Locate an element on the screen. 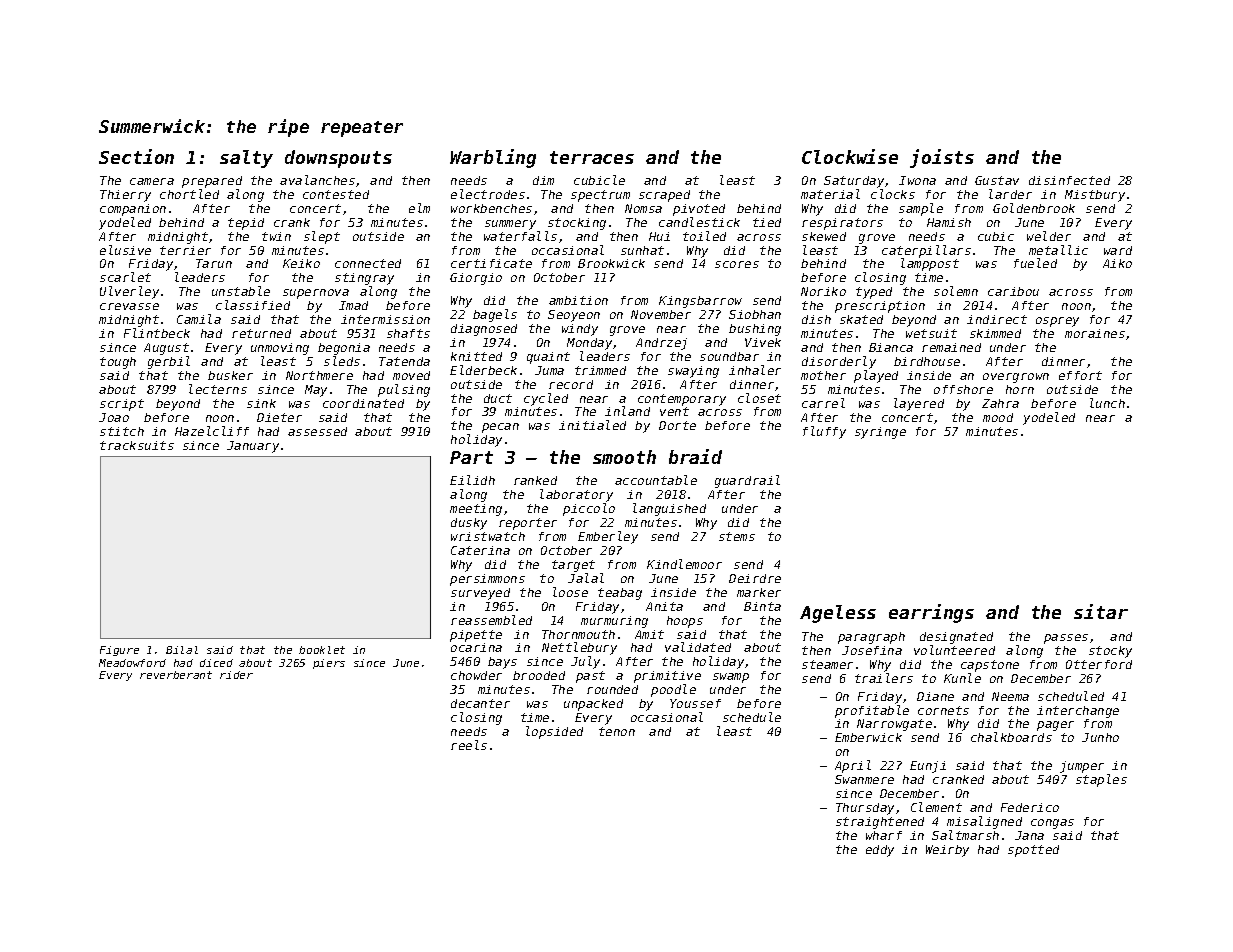  disinfected is located at coordinates (1069, 180).
